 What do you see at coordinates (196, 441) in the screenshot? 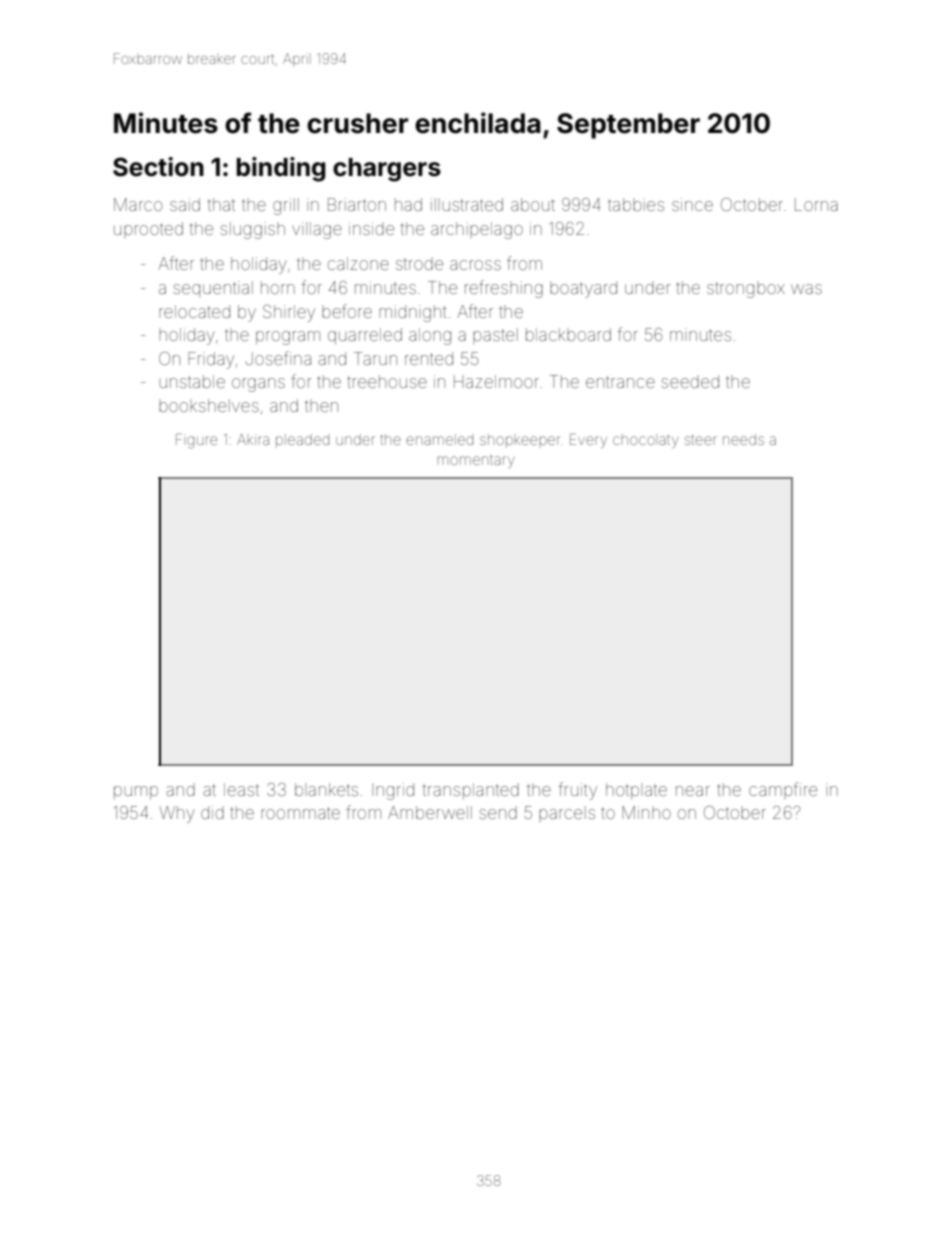
I see `Figure` at bounding box center [196, 441].
